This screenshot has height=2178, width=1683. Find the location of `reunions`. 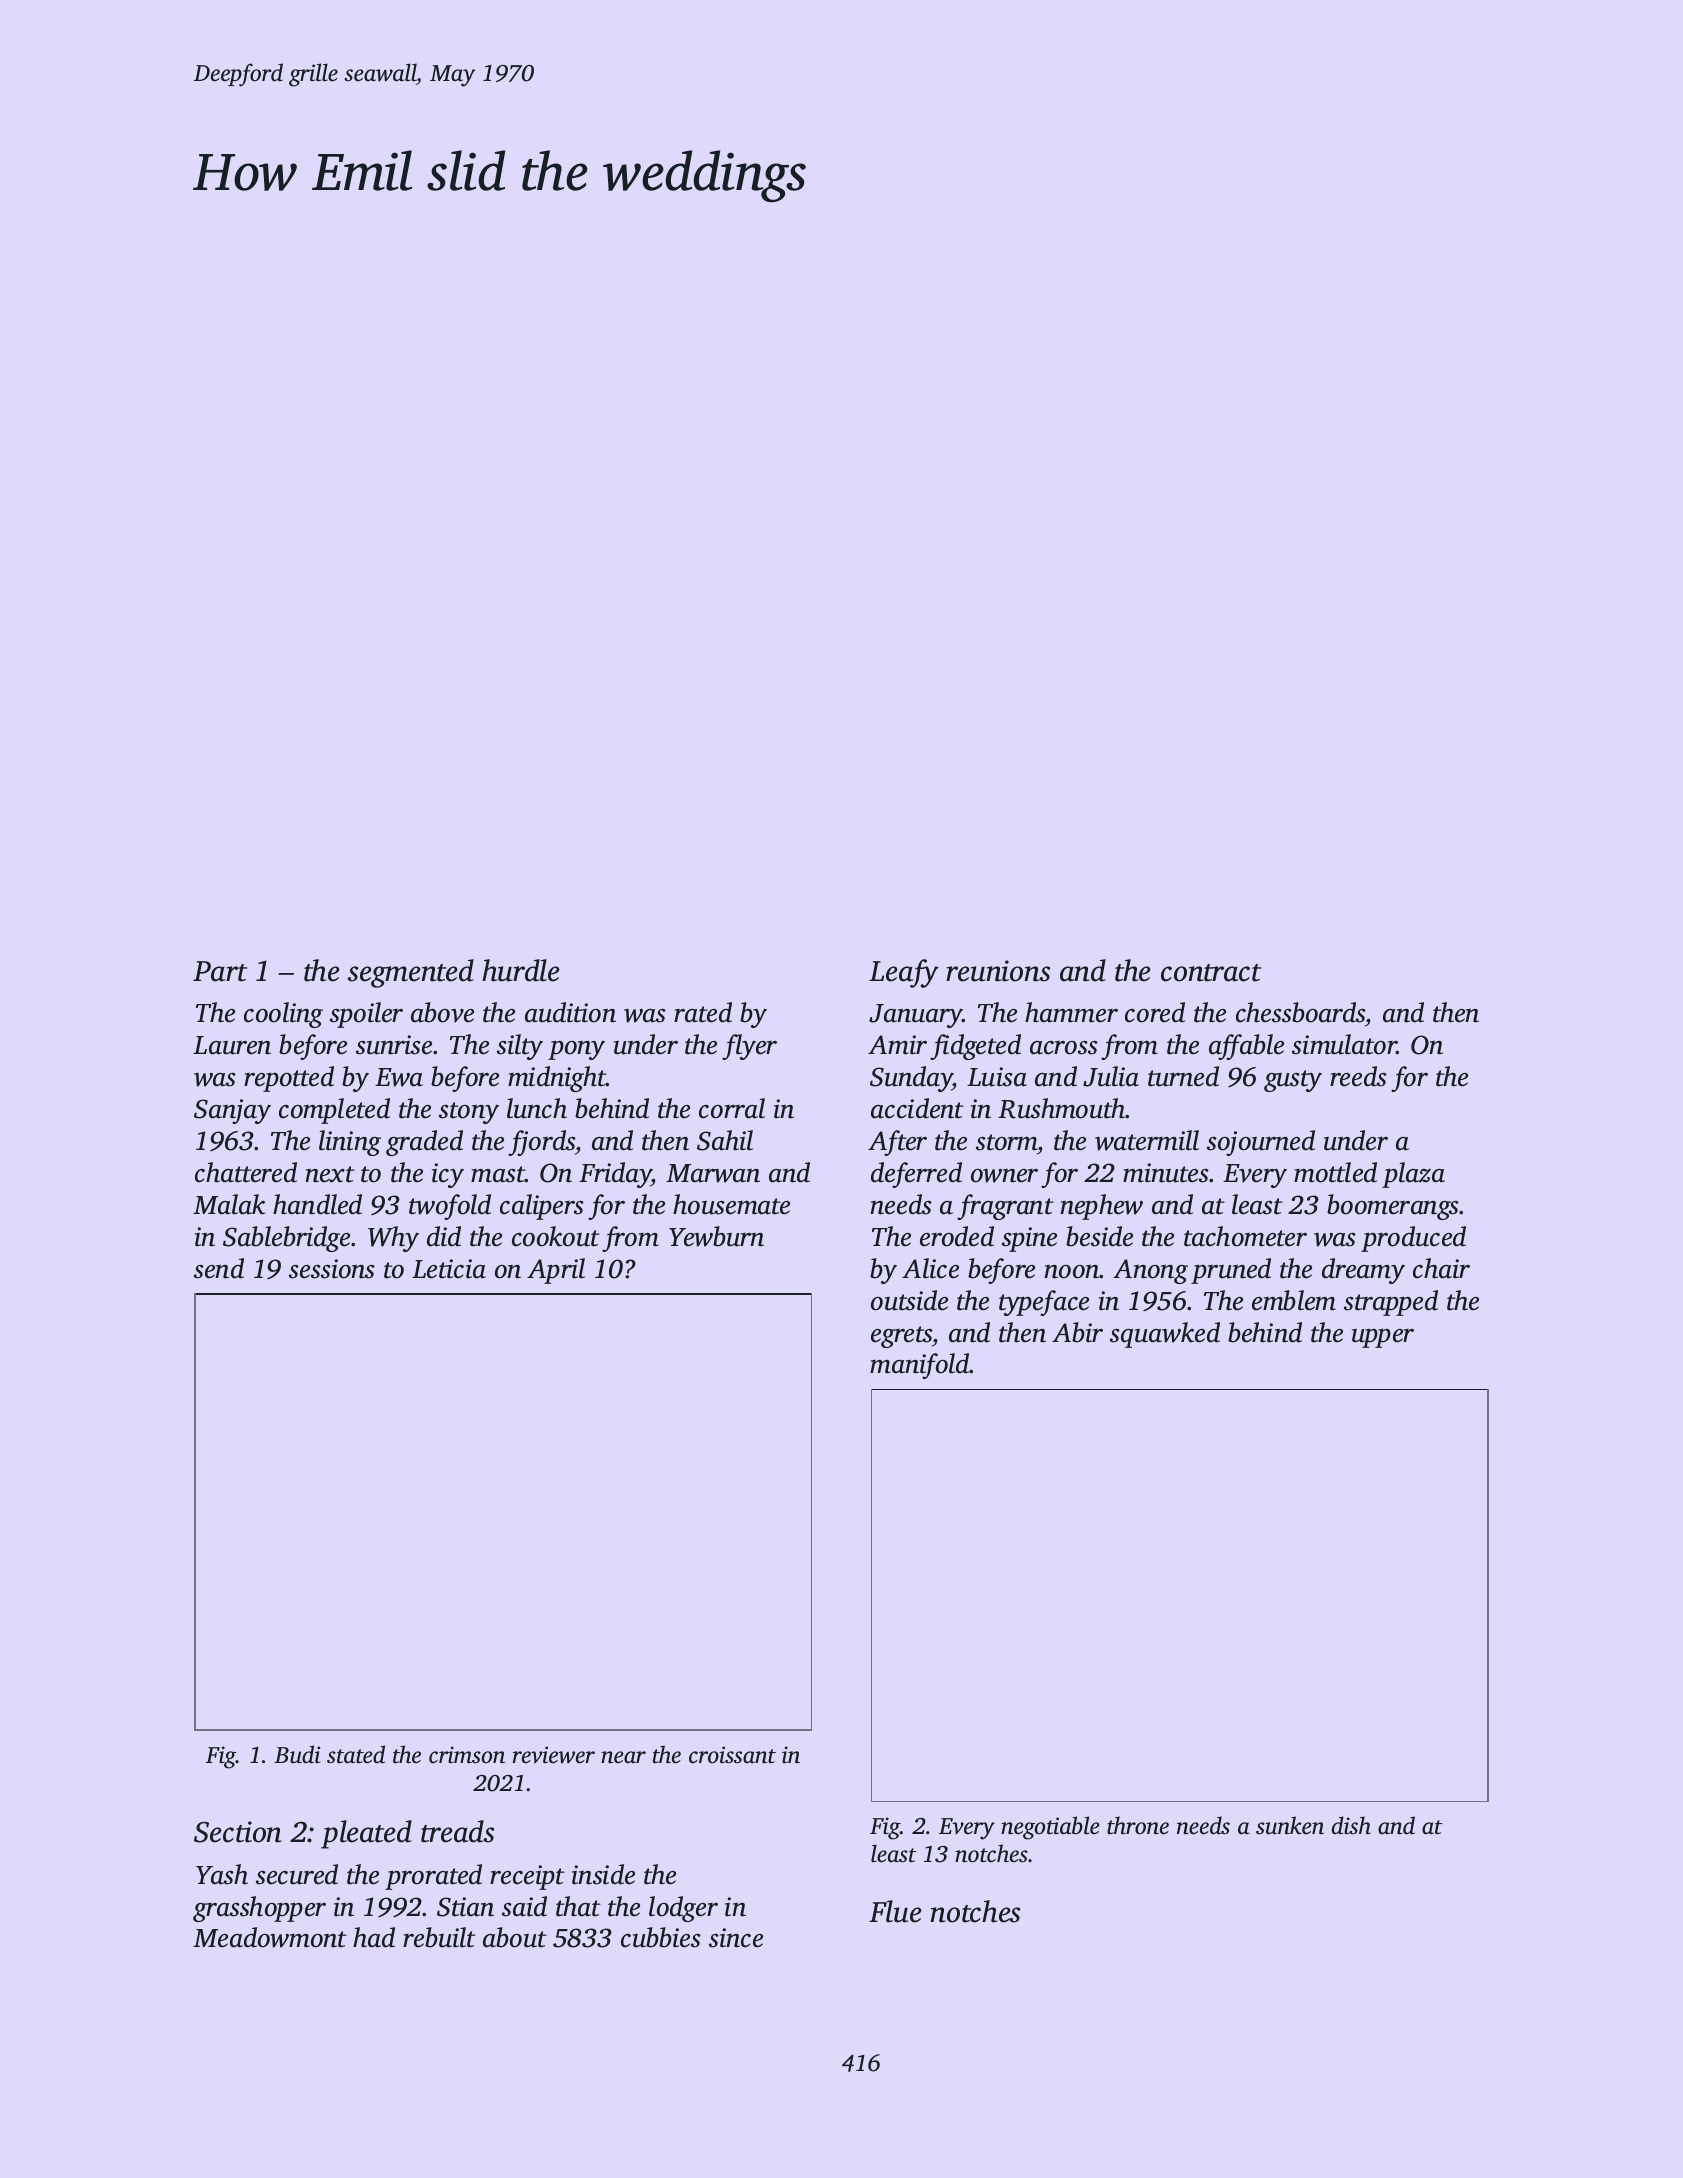

reunions is located at coordinates (998, 971).
